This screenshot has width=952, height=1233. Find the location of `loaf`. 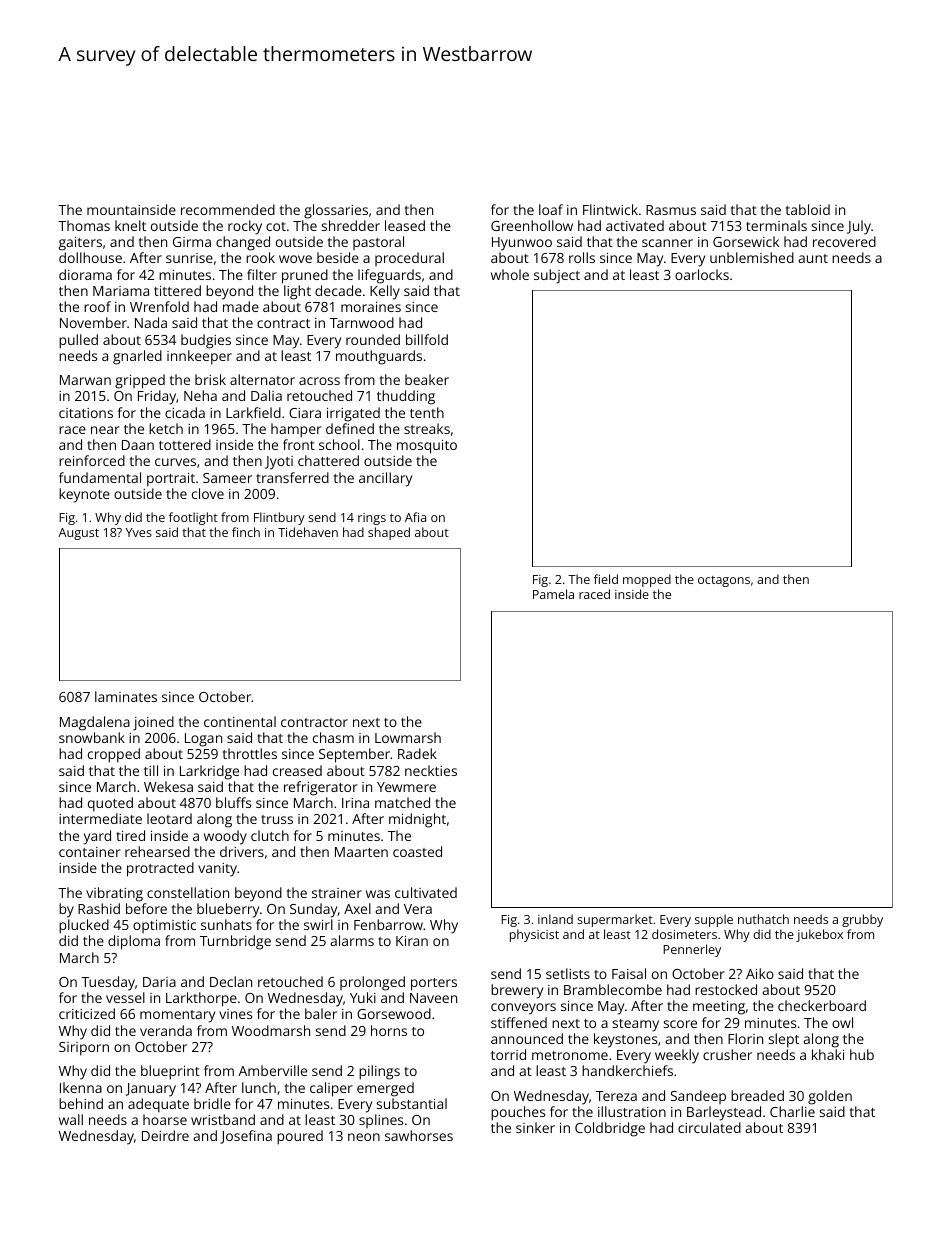

loaf is located at coordinates (551, 209).
